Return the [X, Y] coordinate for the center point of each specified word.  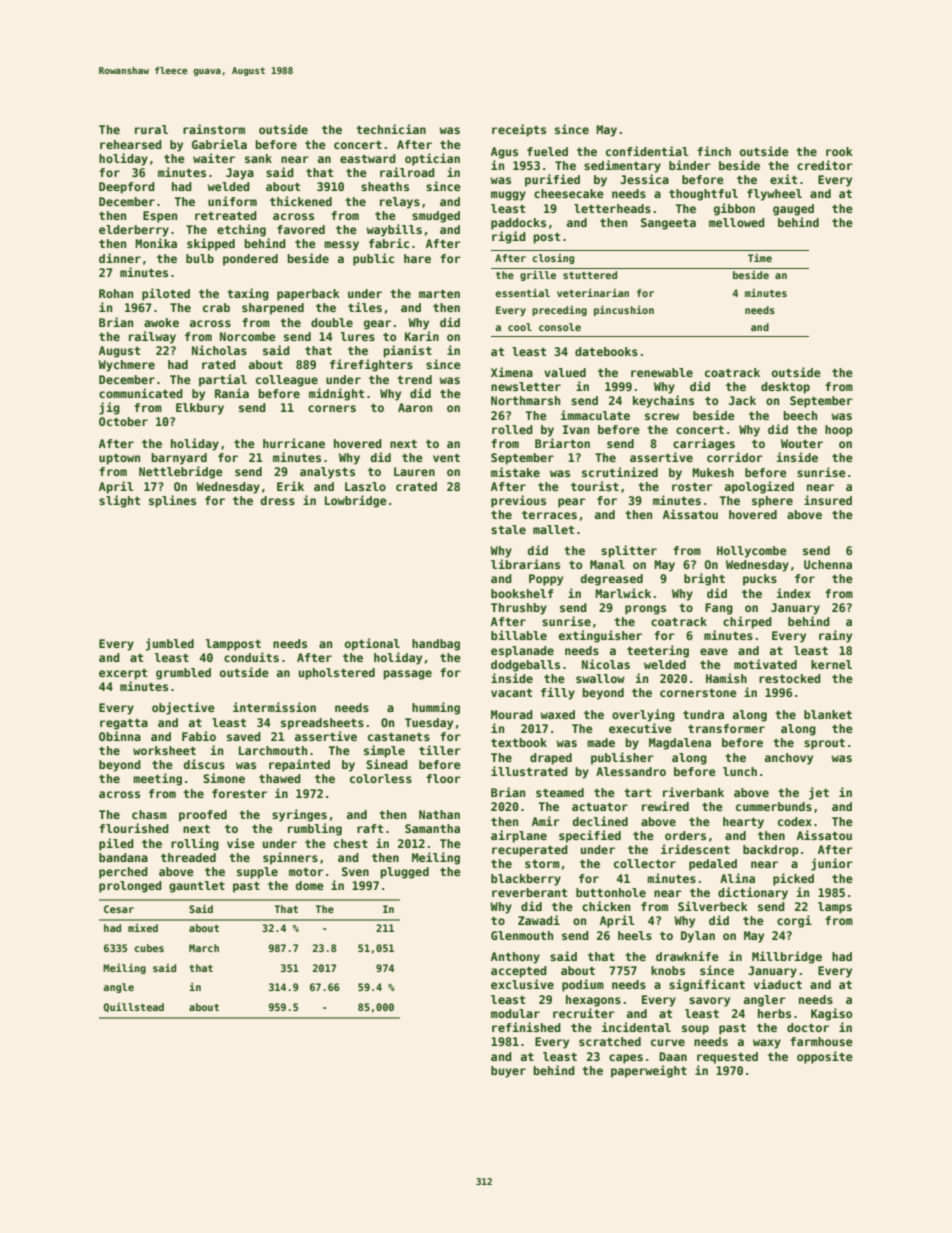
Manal [607, 564]
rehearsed [131, 144]
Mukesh [713, 472]
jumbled [169, 644]
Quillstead [133, 1007]
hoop [839, 431]
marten [439, 294]
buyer [508, 1072]
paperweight [649, 1071]
